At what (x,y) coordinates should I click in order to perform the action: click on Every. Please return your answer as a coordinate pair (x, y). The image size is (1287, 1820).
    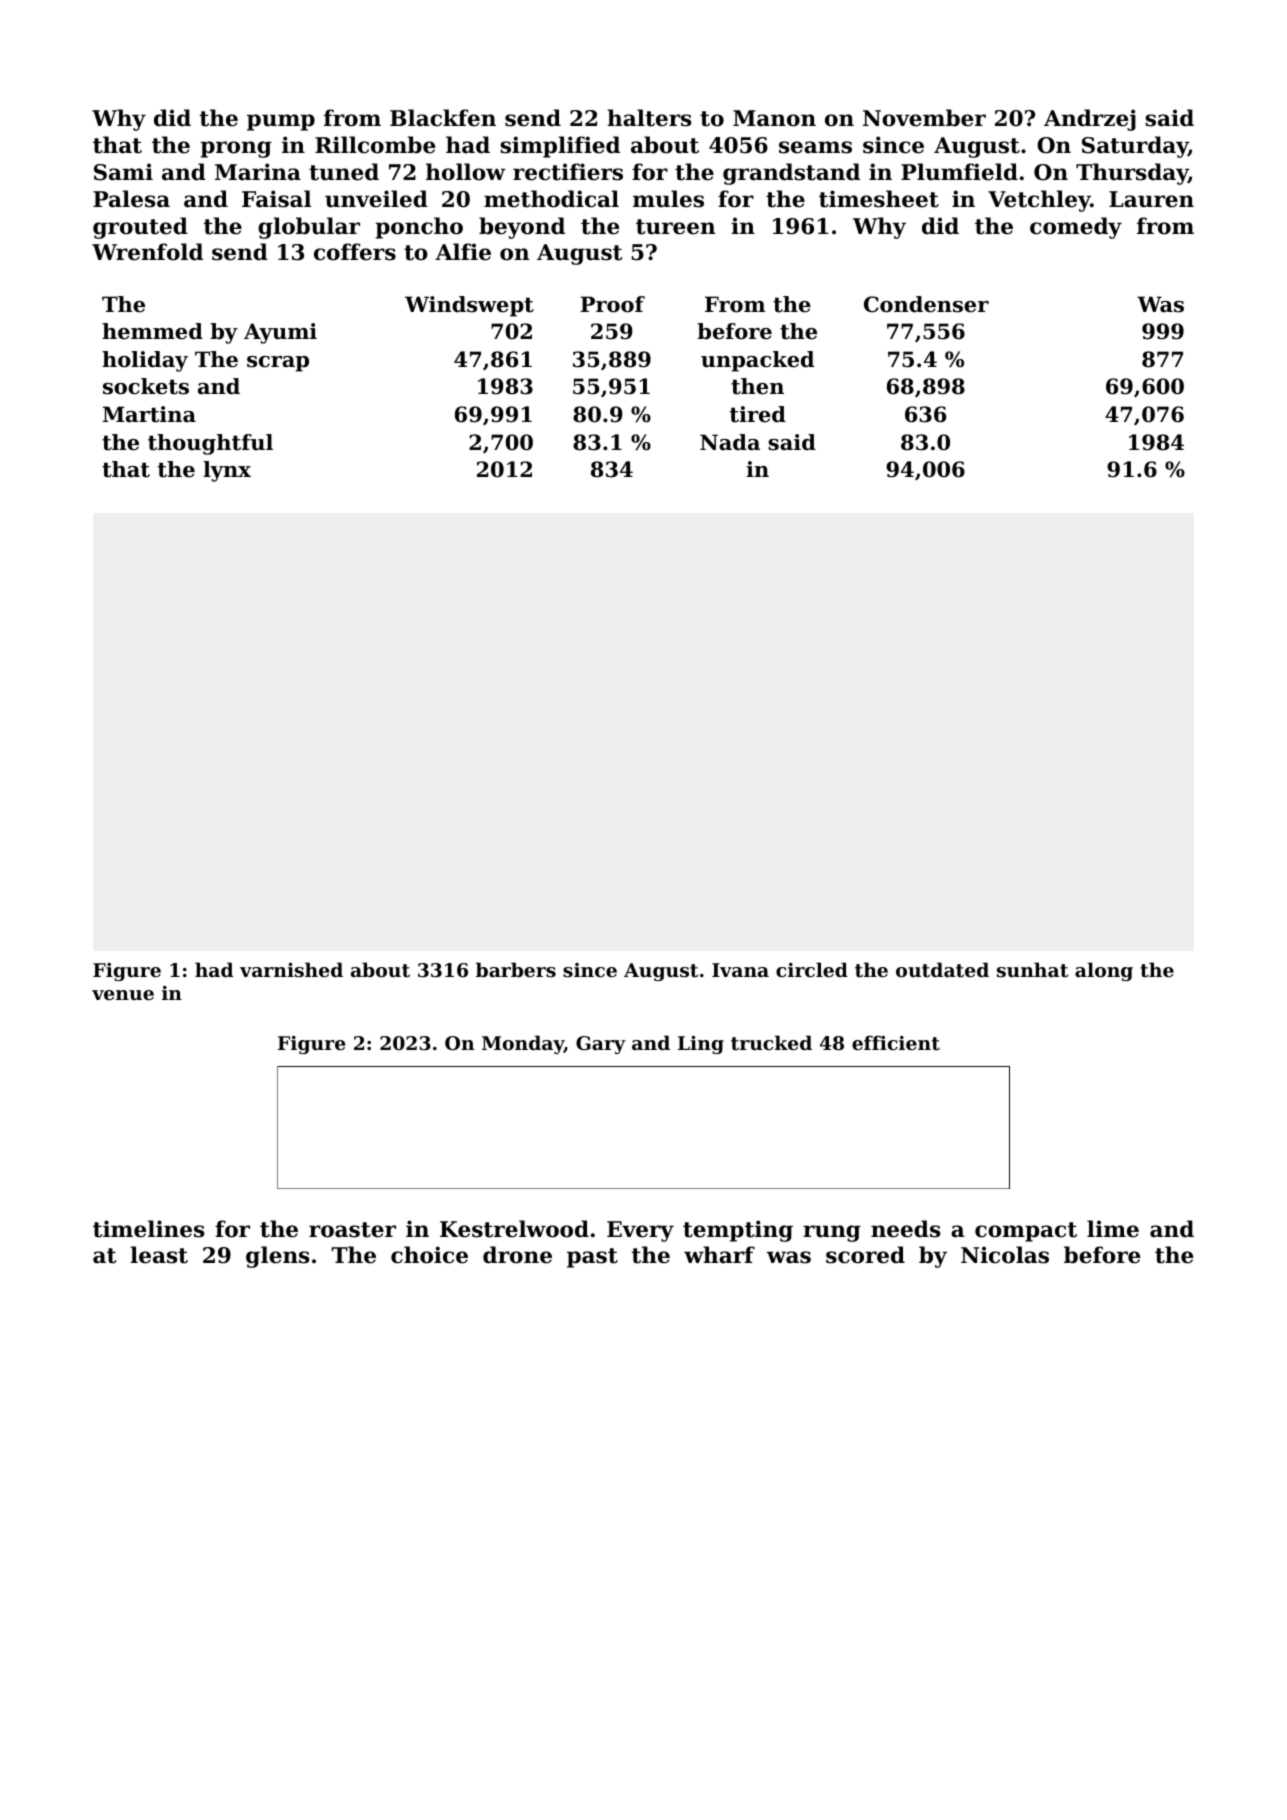
    Looking at the image, I should click on (640, 1231).
